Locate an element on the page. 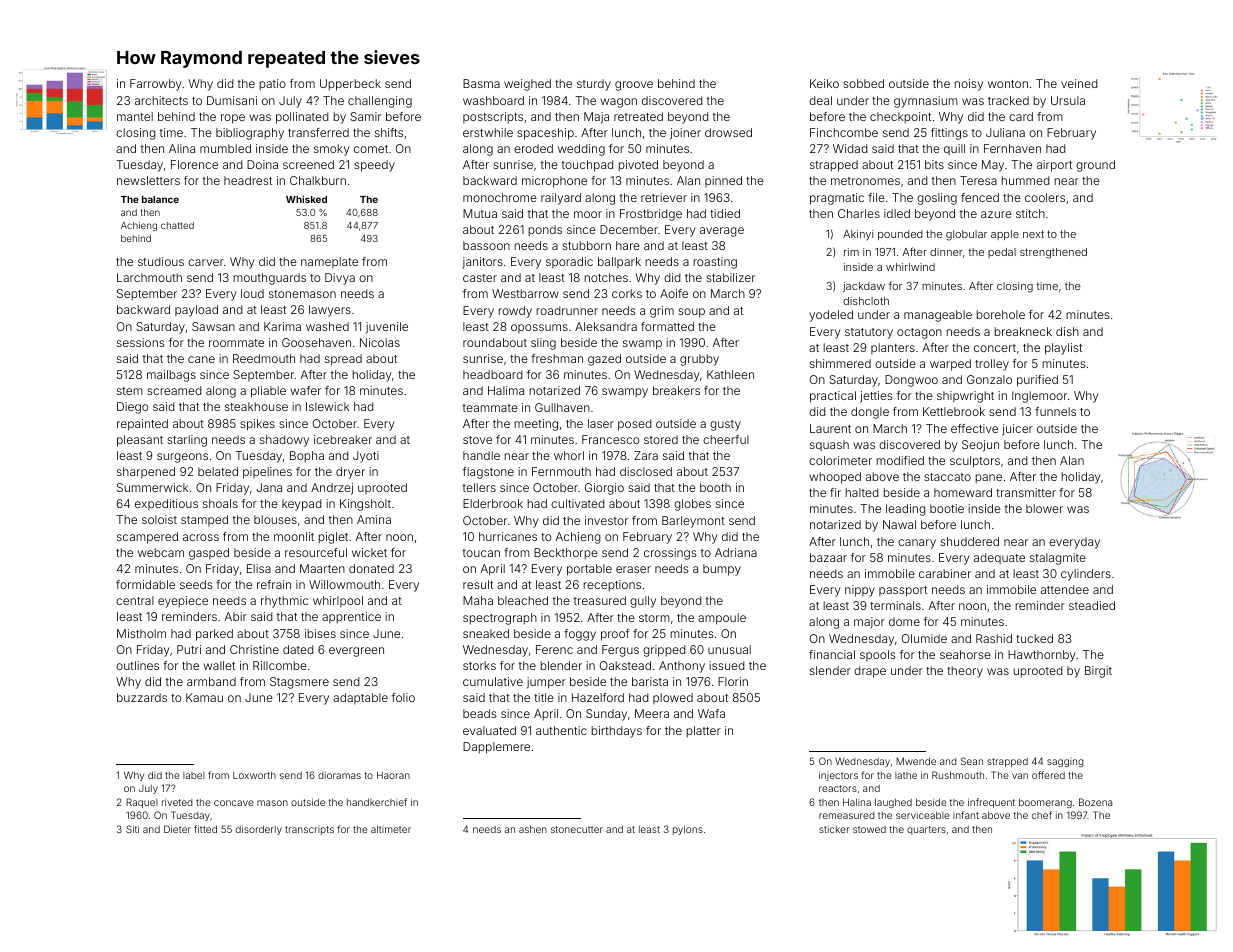 This image has width=1233, height=952. central is located at coordinates (135, 600).
